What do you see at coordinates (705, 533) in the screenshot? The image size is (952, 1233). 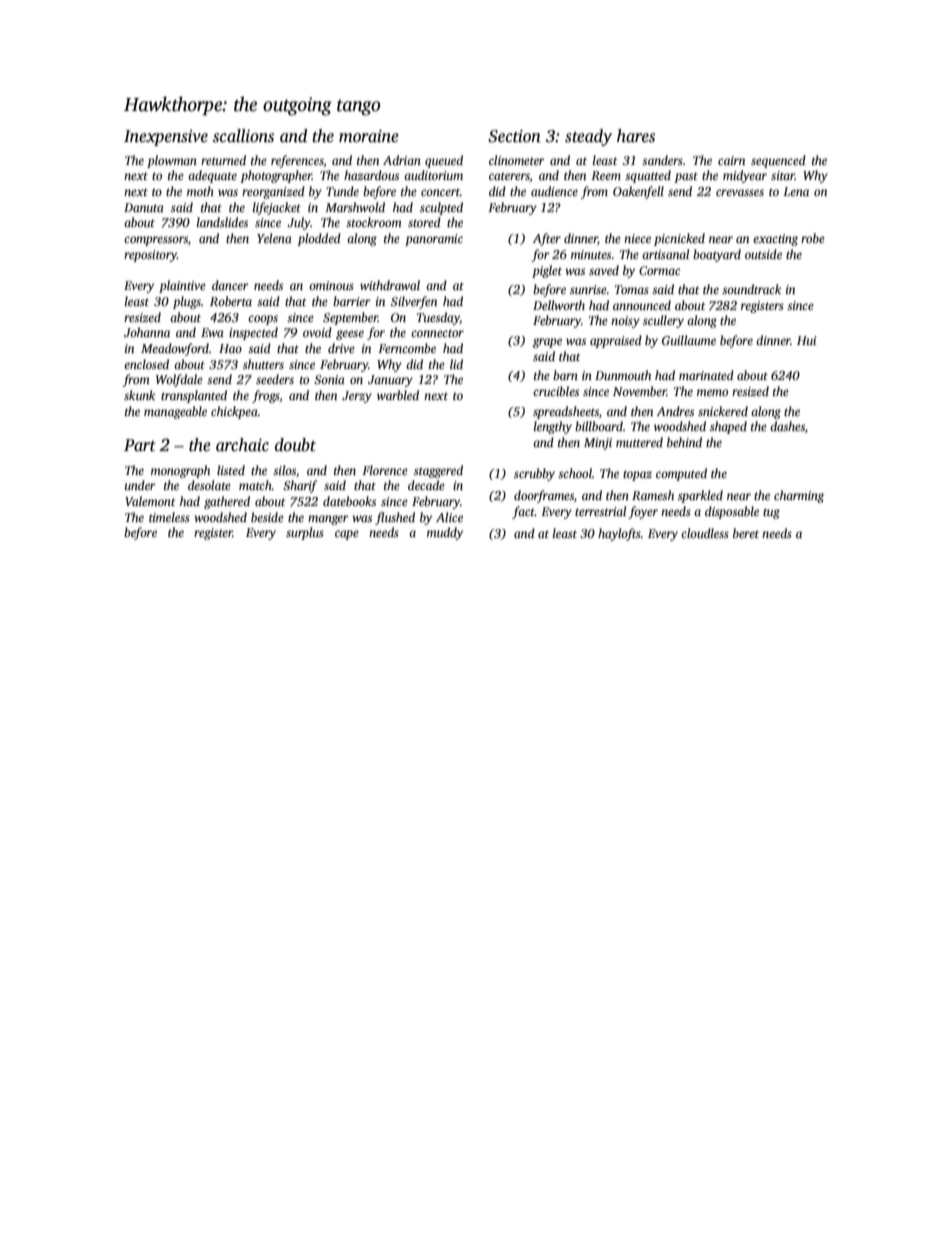 I see `cloudless` at bounding box center [705, 533].
